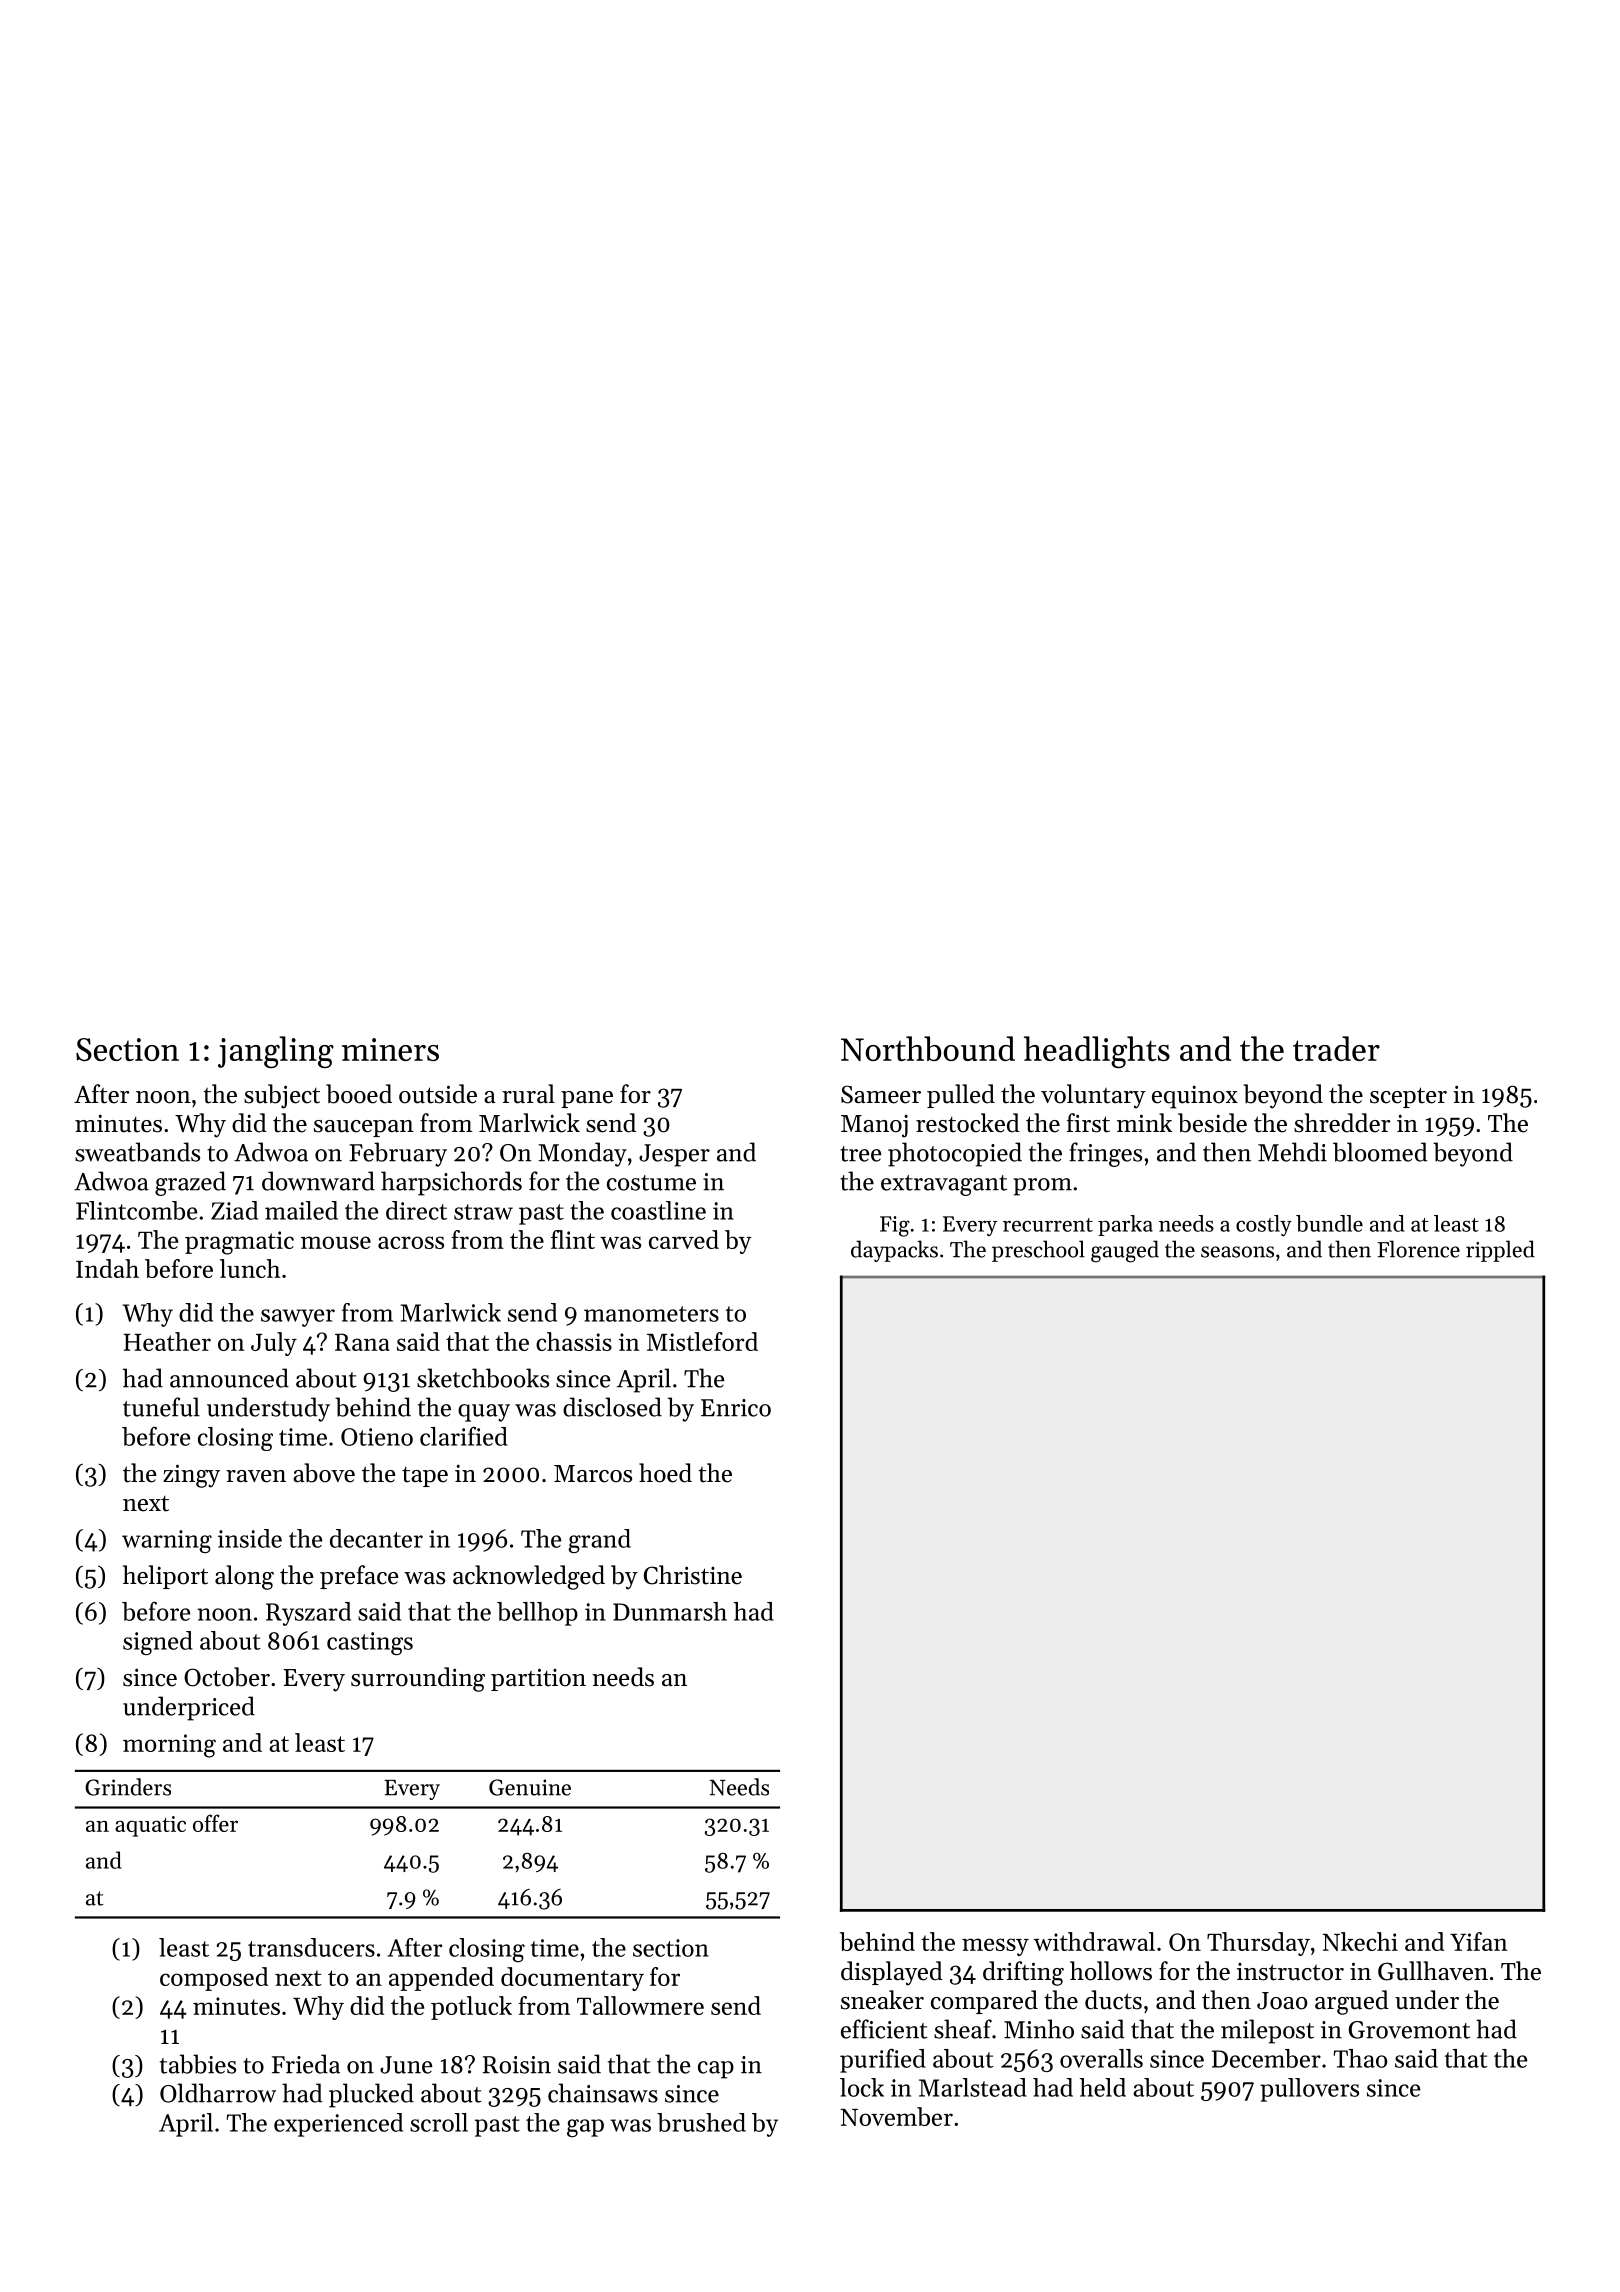 The height and width of the screenshot is (2292, 1620). Describe the element at coordinates (107, 1268) in the screenshot. I see `Indah` at that location.
